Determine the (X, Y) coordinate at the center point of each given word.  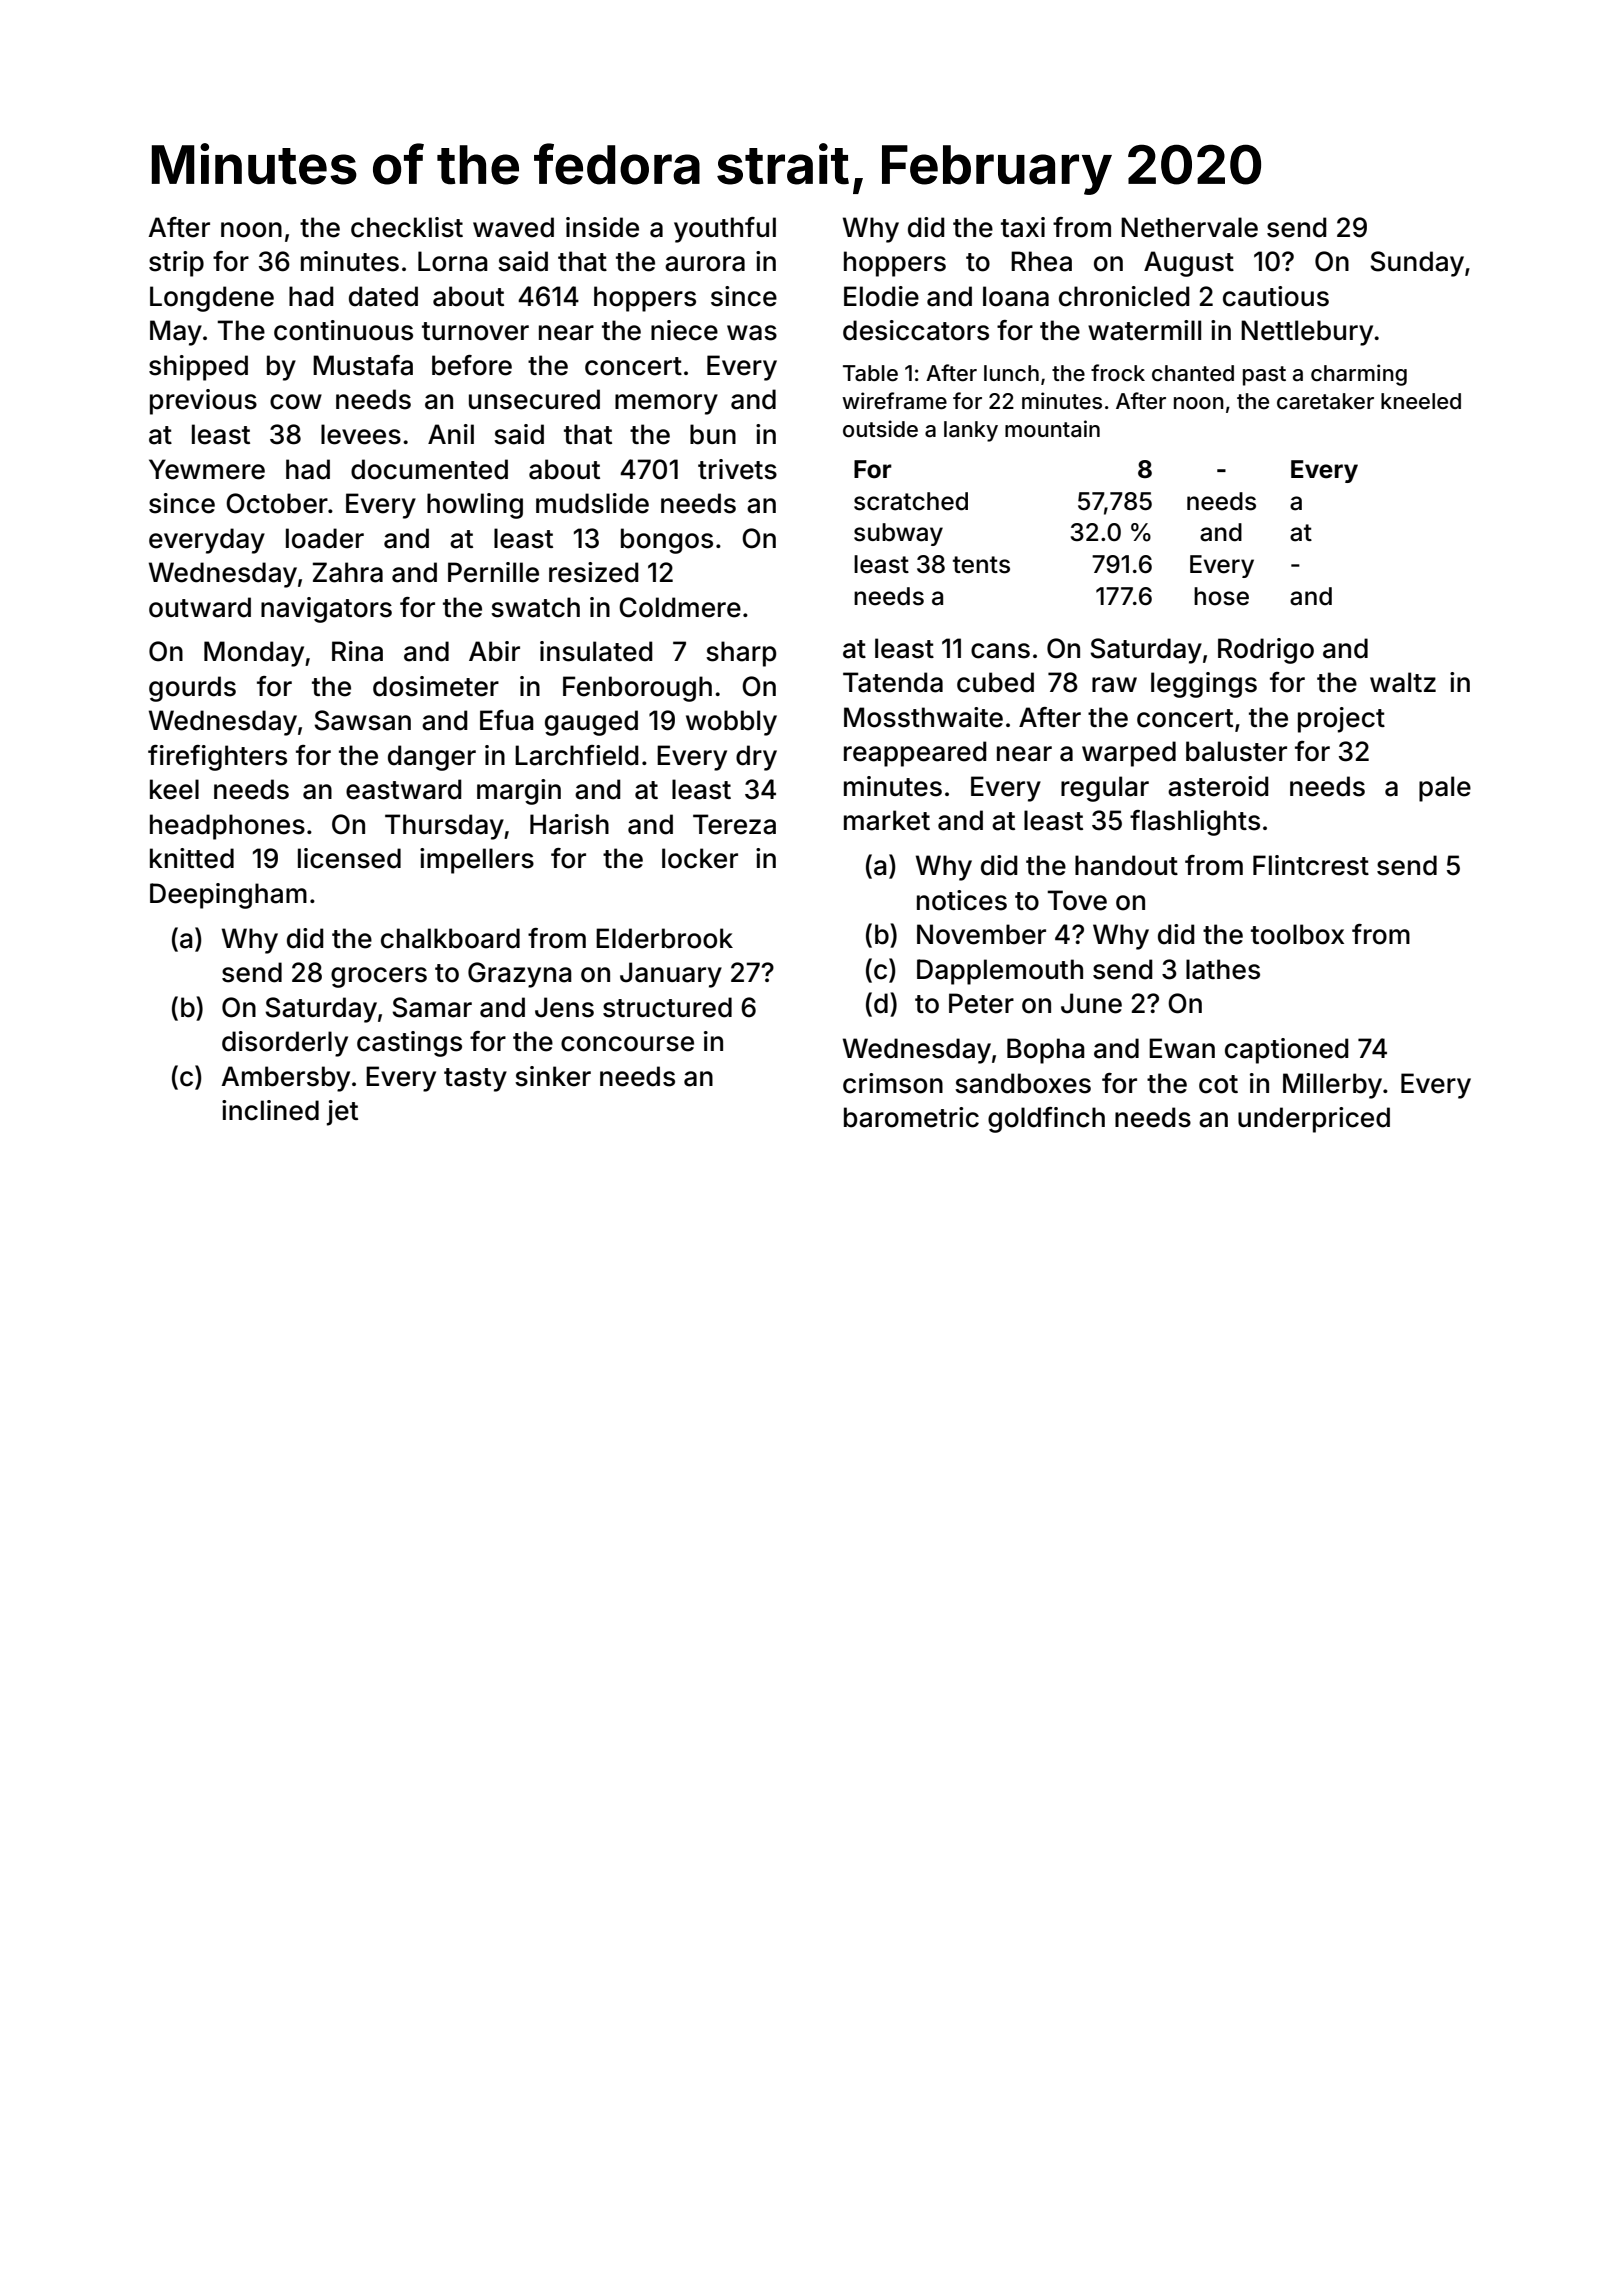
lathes (1223, 969)
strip (176, 264)
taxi (1023, 227)
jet (342, 1113)
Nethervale (1189, 227)
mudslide (592, 503)
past (1264, 376)
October (277, 503)
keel (174, 789)
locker (700, 858)
